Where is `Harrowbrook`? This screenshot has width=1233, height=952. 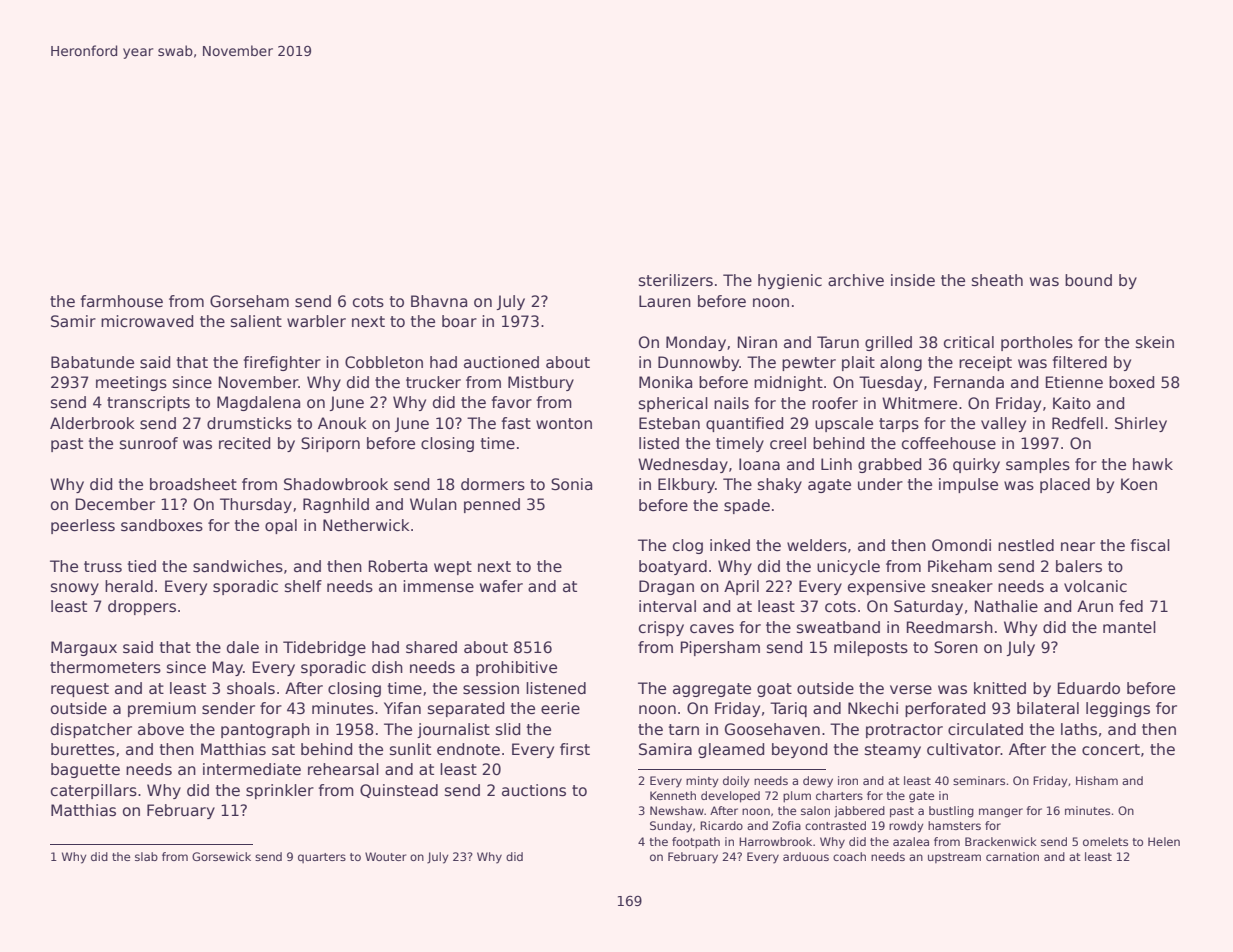 Harrowbrook is located at coordinates (775, 841).
